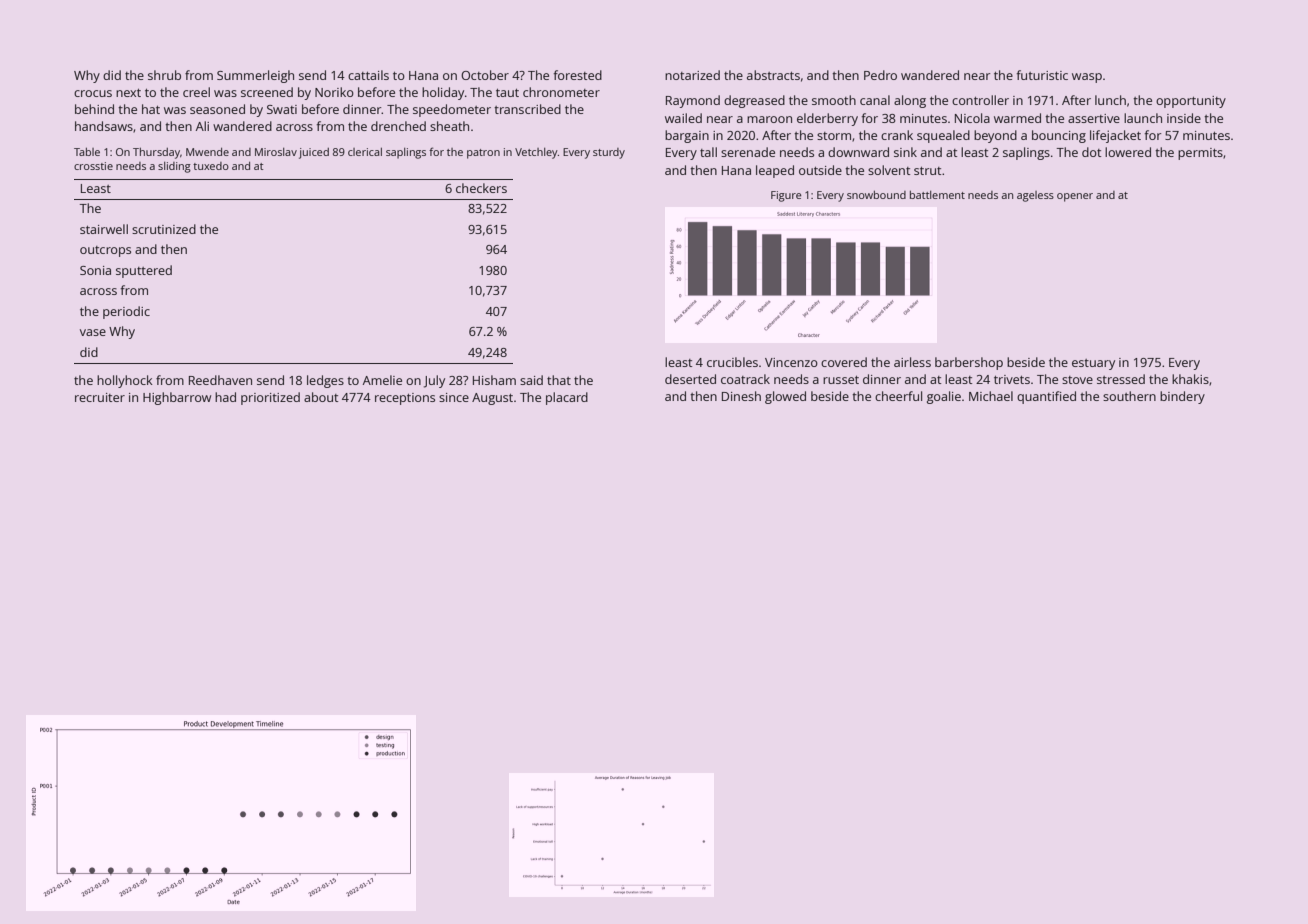 Image resolution: width=1308 pixels, height=924 pixels. Describe the element at coordinates (398, 126) in the page. I see `drenched` at that location.
